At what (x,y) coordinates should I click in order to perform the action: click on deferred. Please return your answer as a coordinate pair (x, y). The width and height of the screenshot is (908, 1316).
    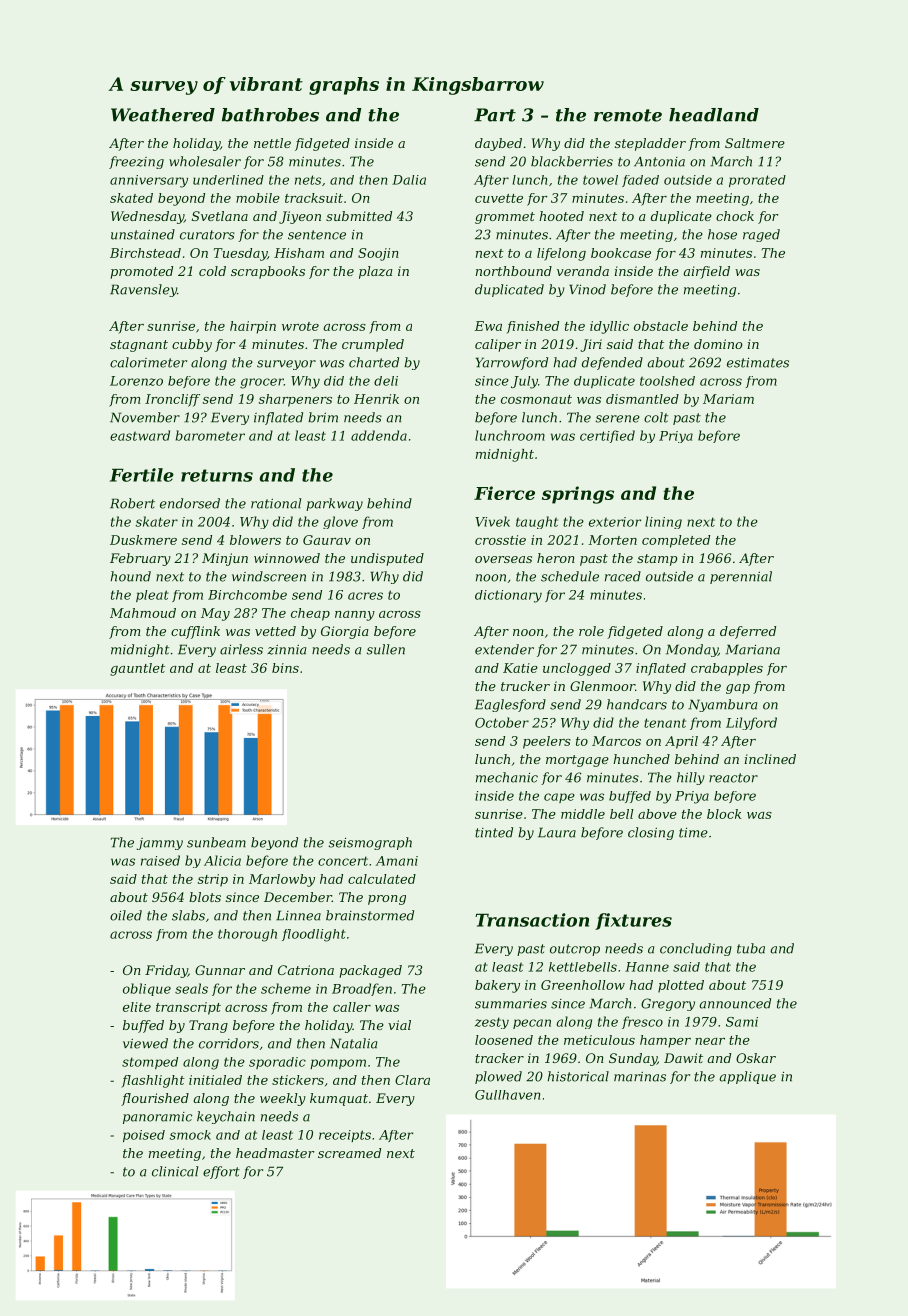
    Looking at the image, I should click on (748, 632).
